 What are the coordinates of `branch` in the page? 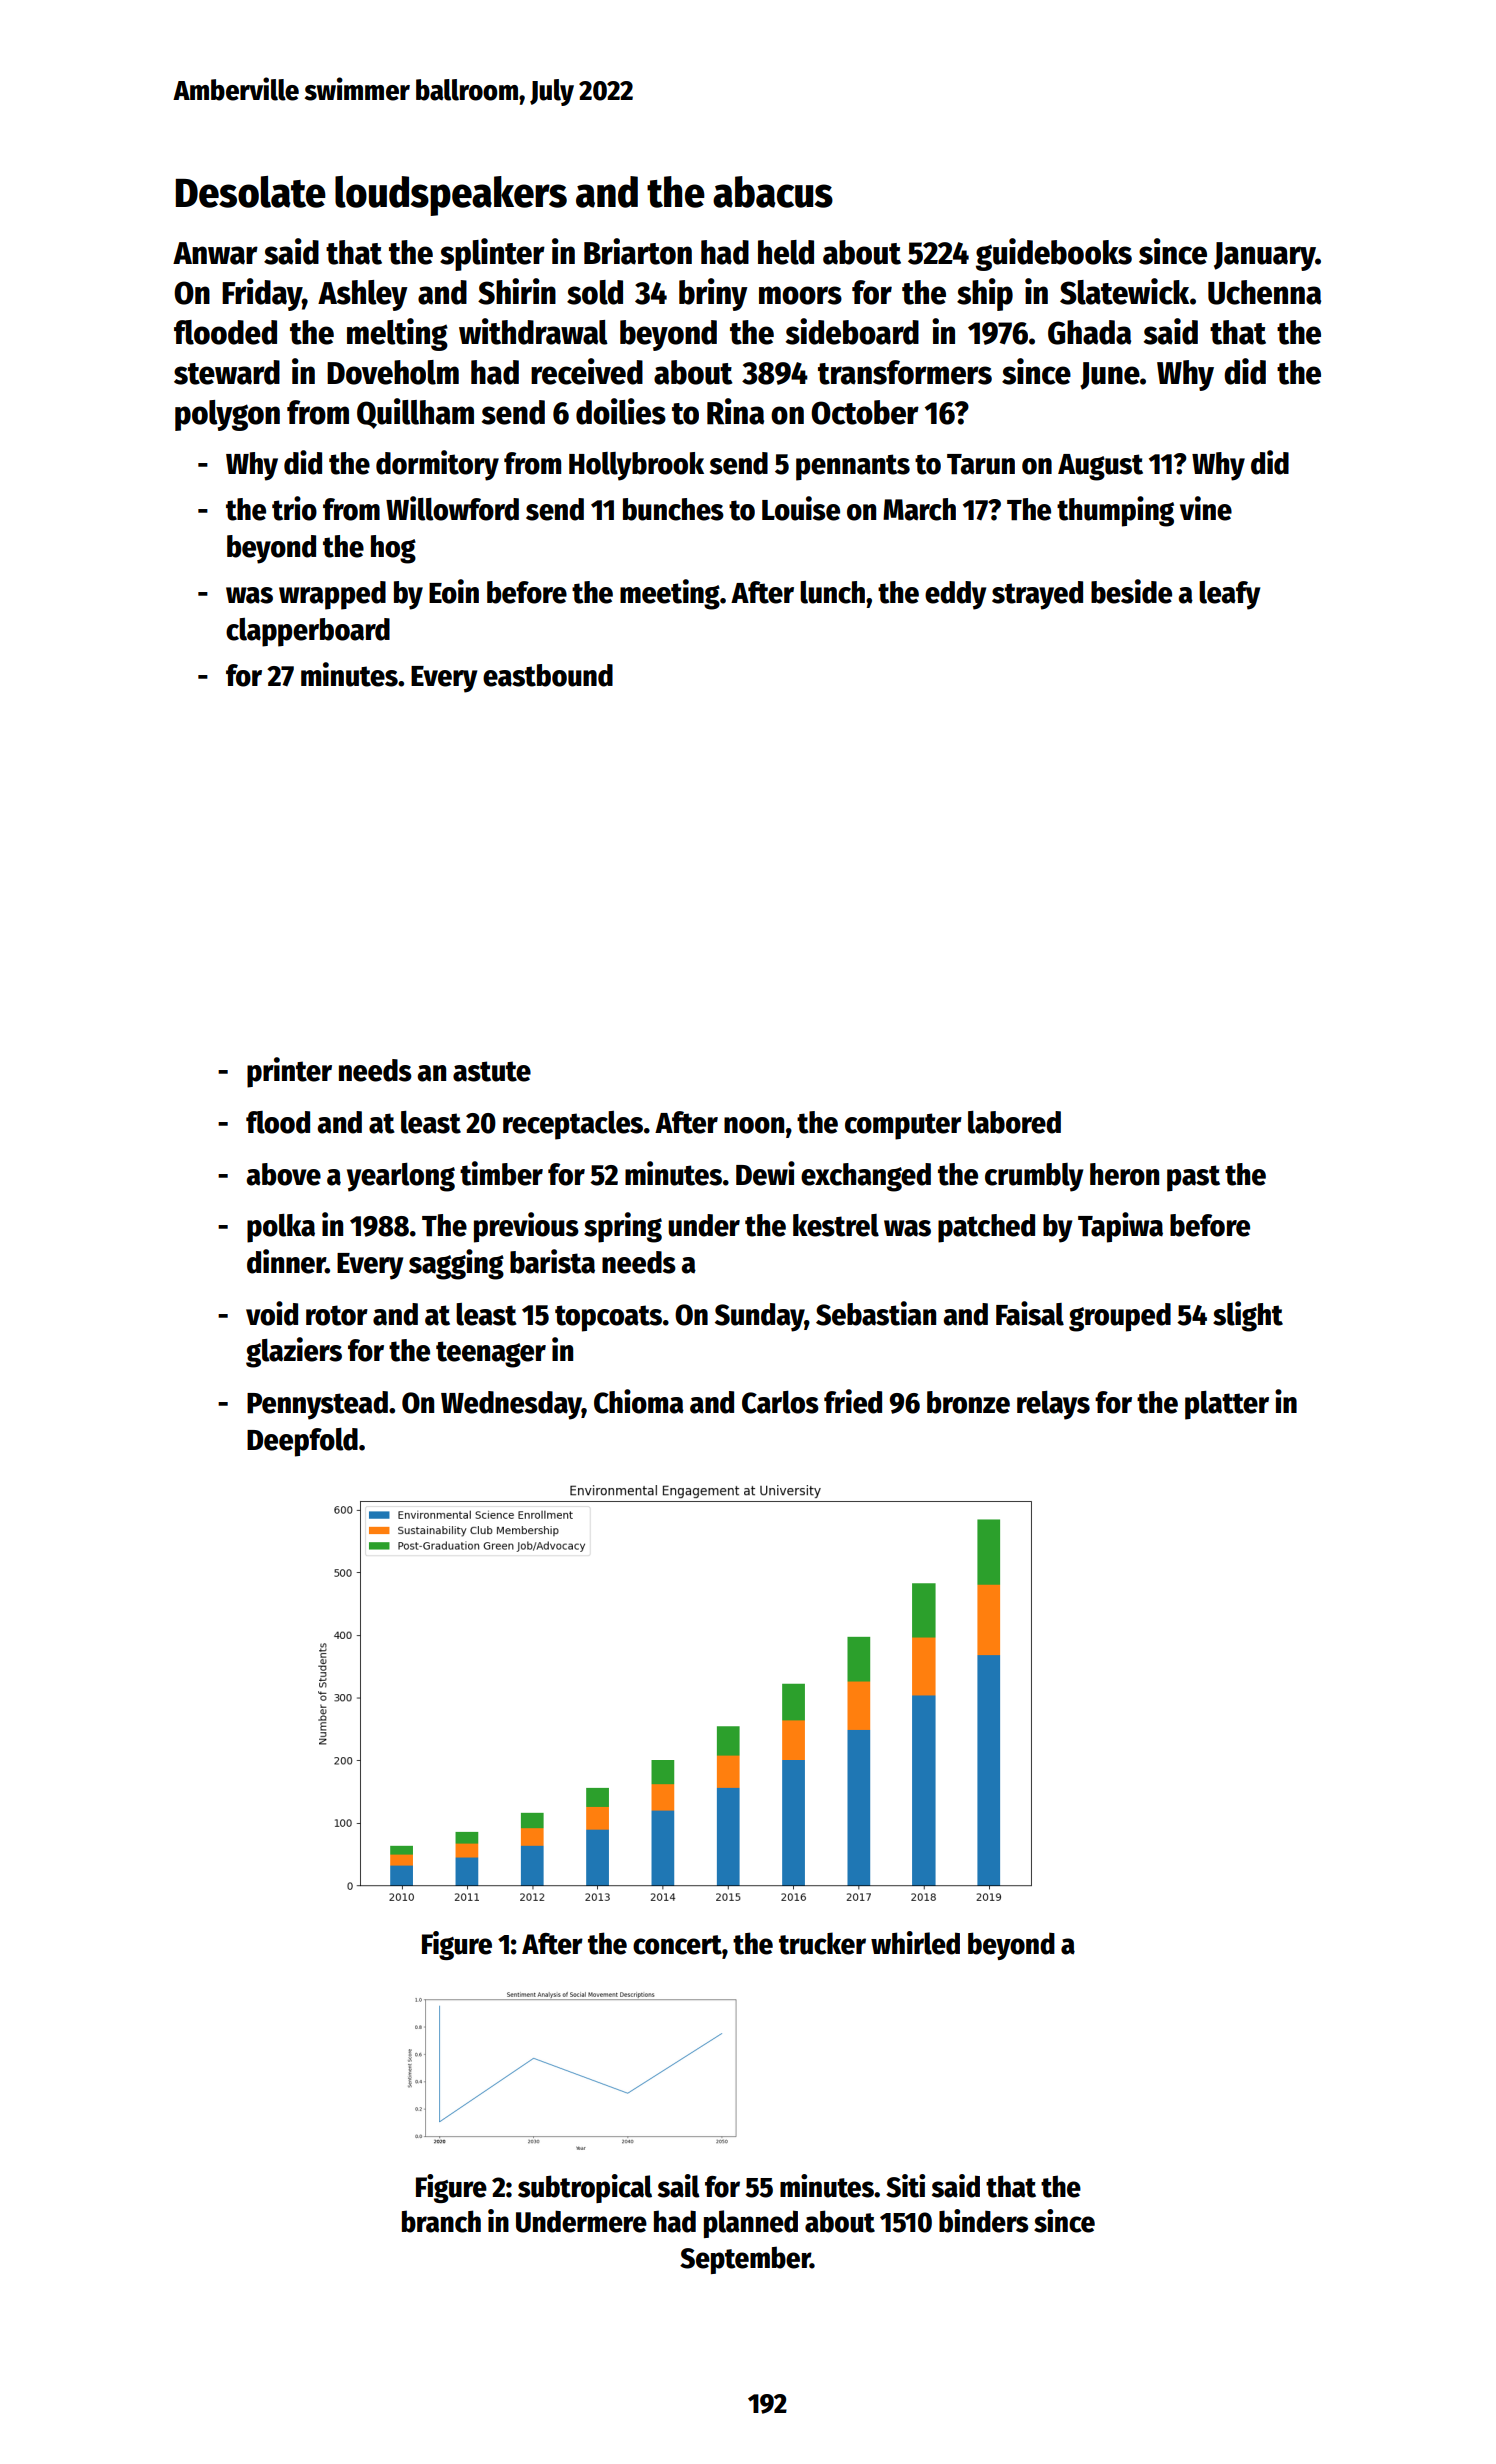 It's located at (441, 2221).
